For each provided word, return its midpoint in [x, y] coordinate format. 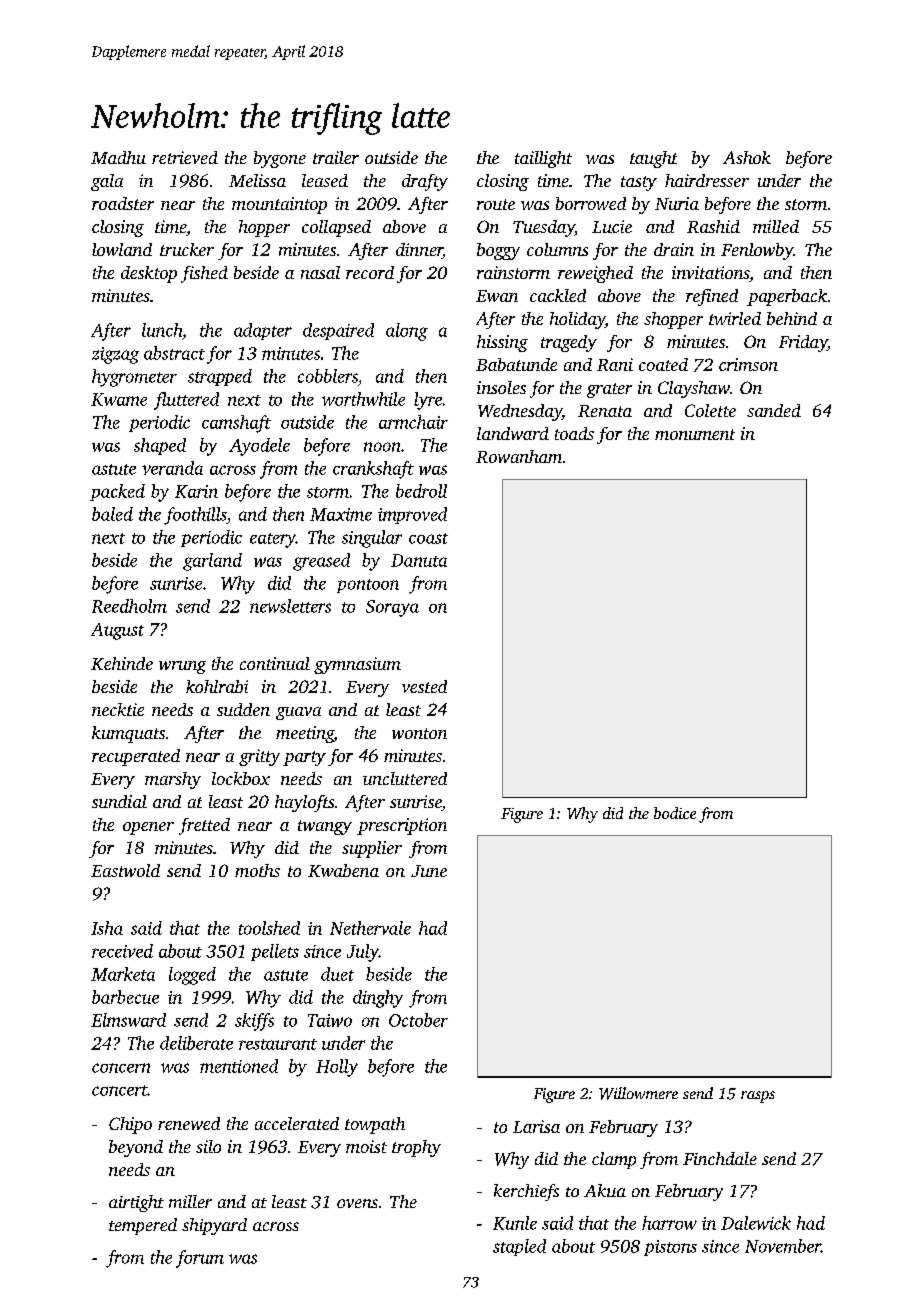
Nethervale [370, 928]
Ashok [747, 157]
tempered [143, 1226]
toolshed [269, 928]
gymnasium [357, 665]
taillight [543, 159]
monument [695, 434]
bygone [280, 159]
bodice [675, 813]
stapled [519, 1247]
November [783, 1246]
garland [212, 562]
